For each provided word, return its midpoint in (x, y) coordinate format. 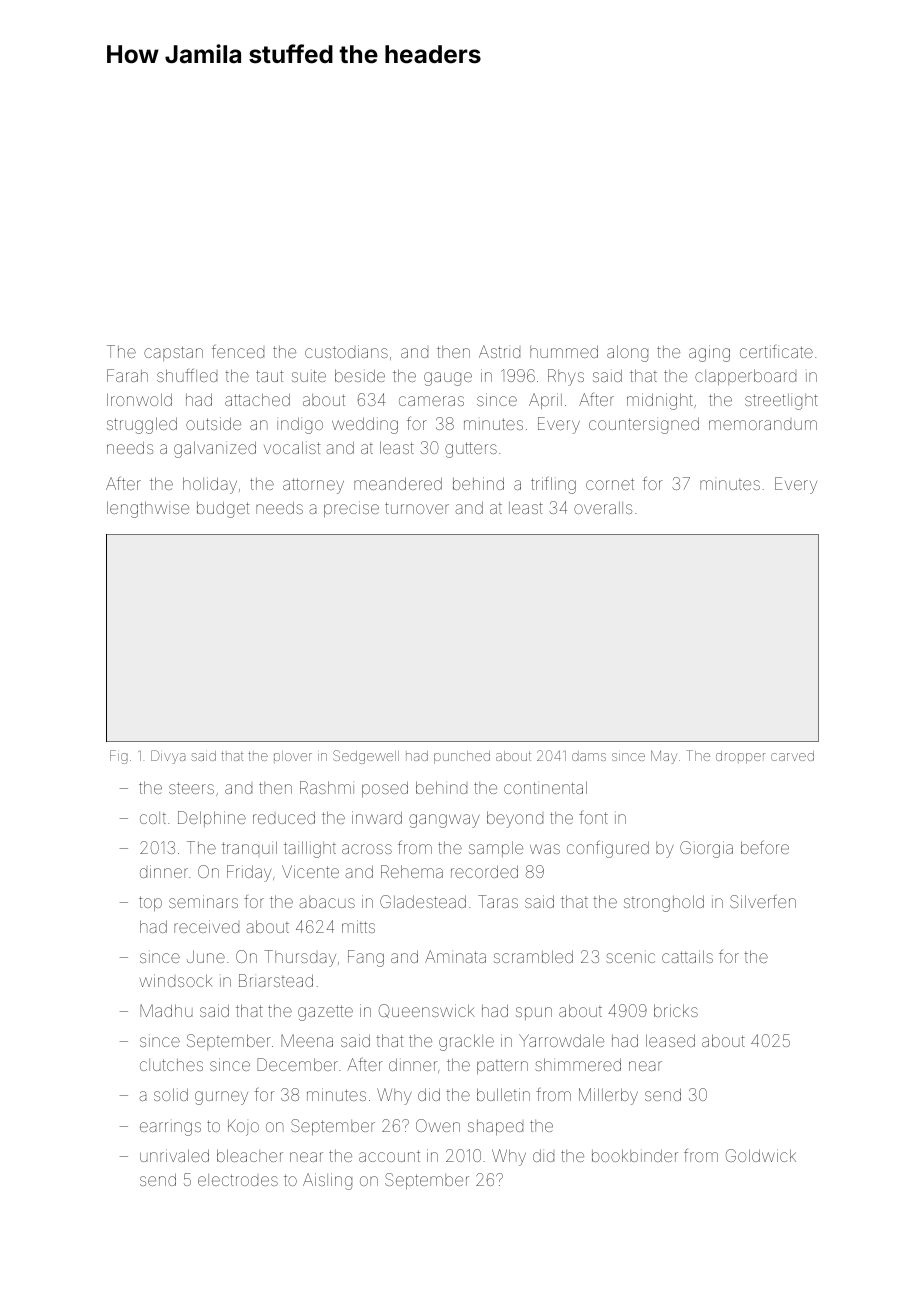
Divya (168, 757)
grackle (466, 1042)
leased (670, 1040)
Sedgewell (366, 757)
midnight (660, 401)
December (297, 1064)
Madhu (166, 1010)
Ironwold (139, 399)
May (664, 757)
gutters (471, 450)
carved (792, 756)
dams (589, 756)
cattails (687, 956)
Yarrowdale (561, 1040)
